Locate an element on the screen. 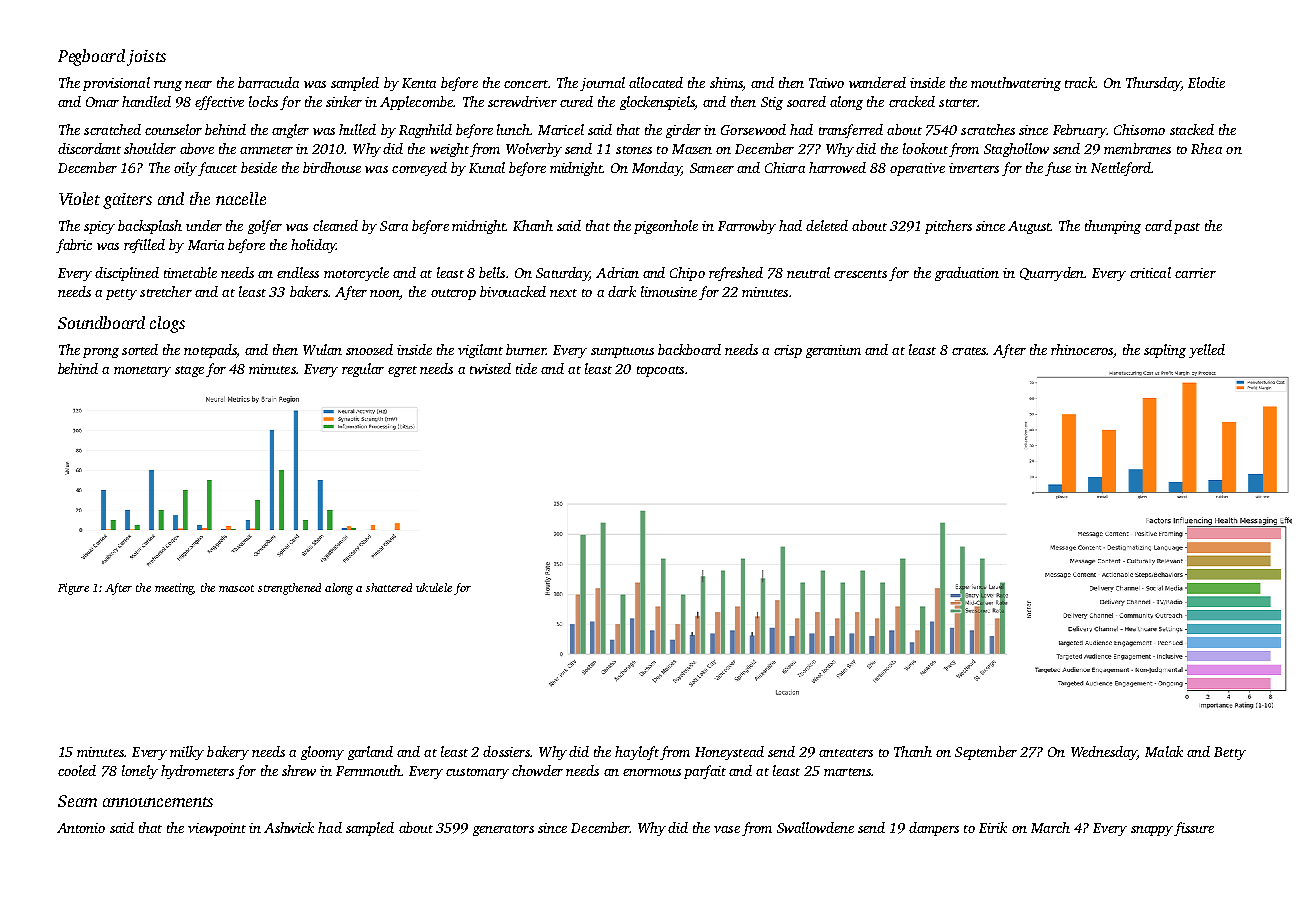  bakery is located at coordinates (228, 753).
